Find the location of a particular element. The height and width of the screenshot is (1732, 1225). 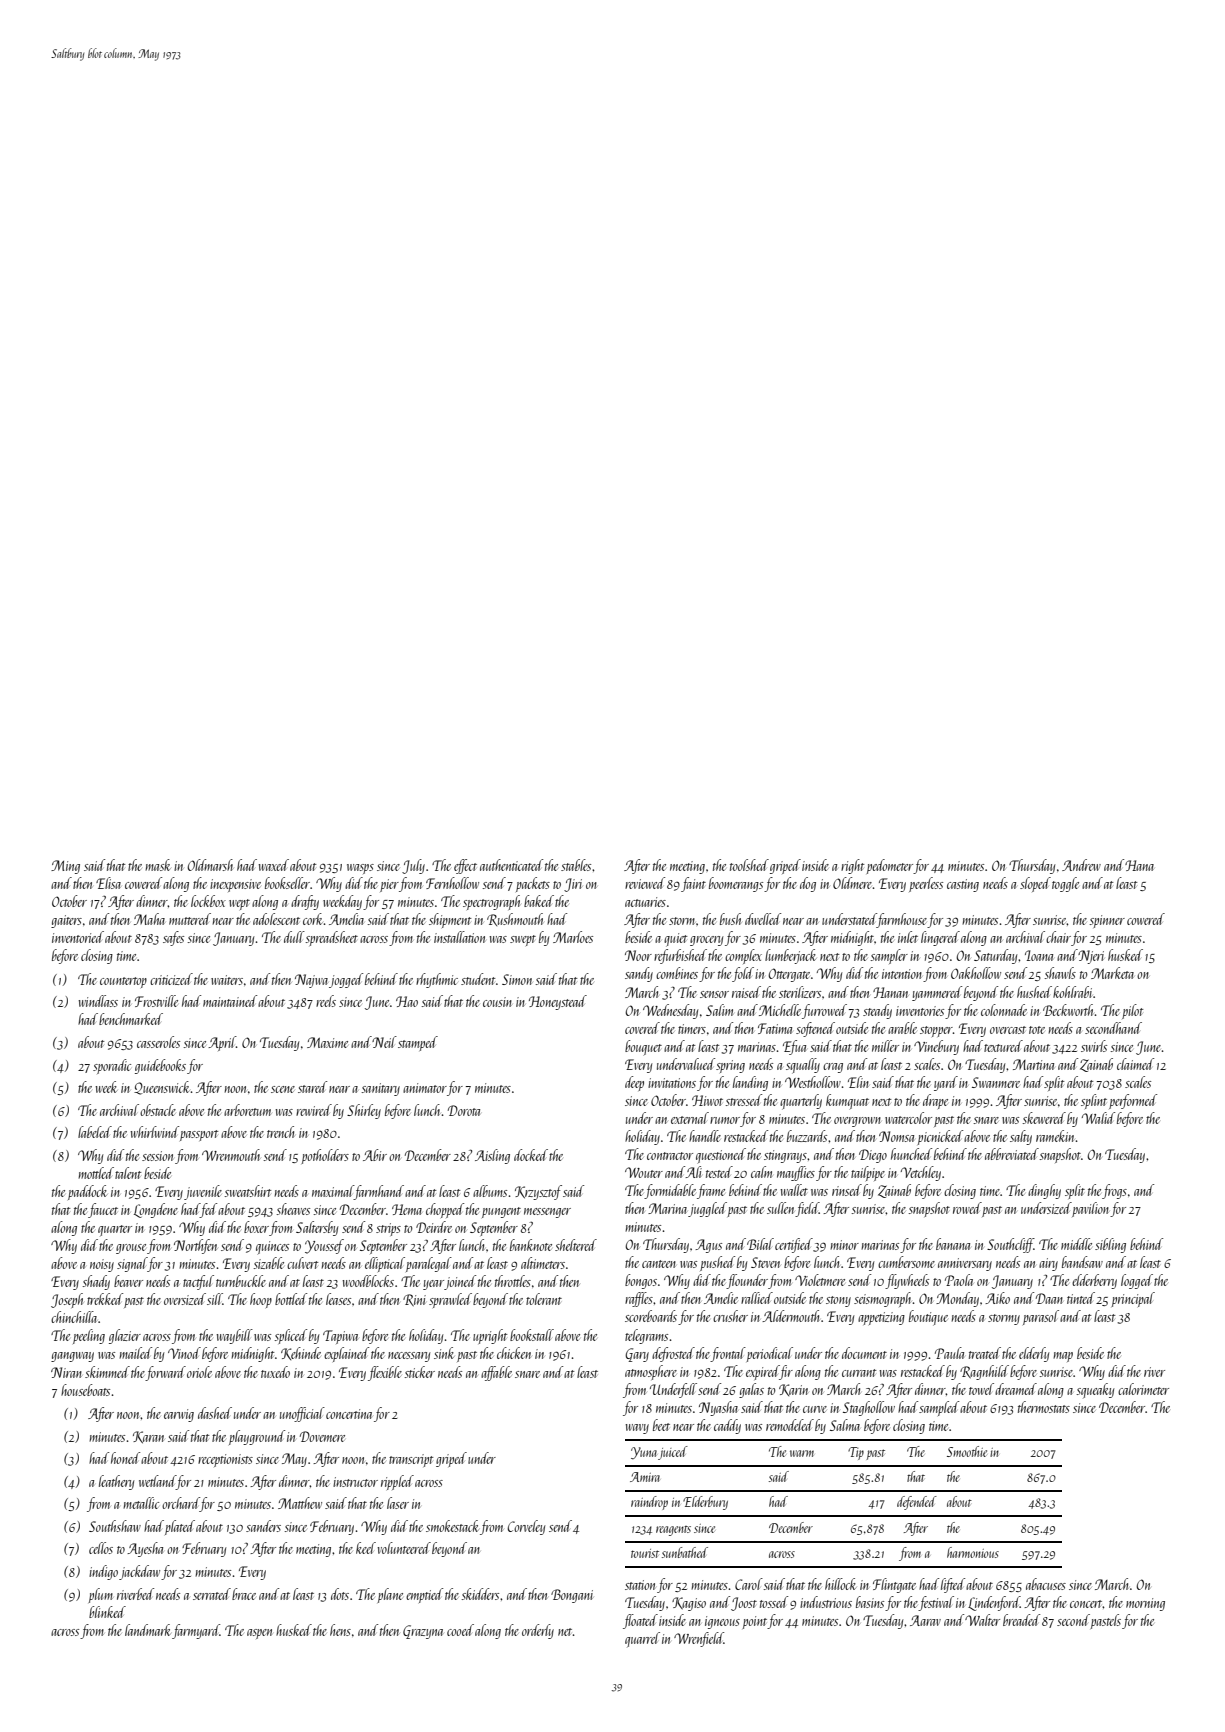

picnicked is located at coordinates (940, 1137).
